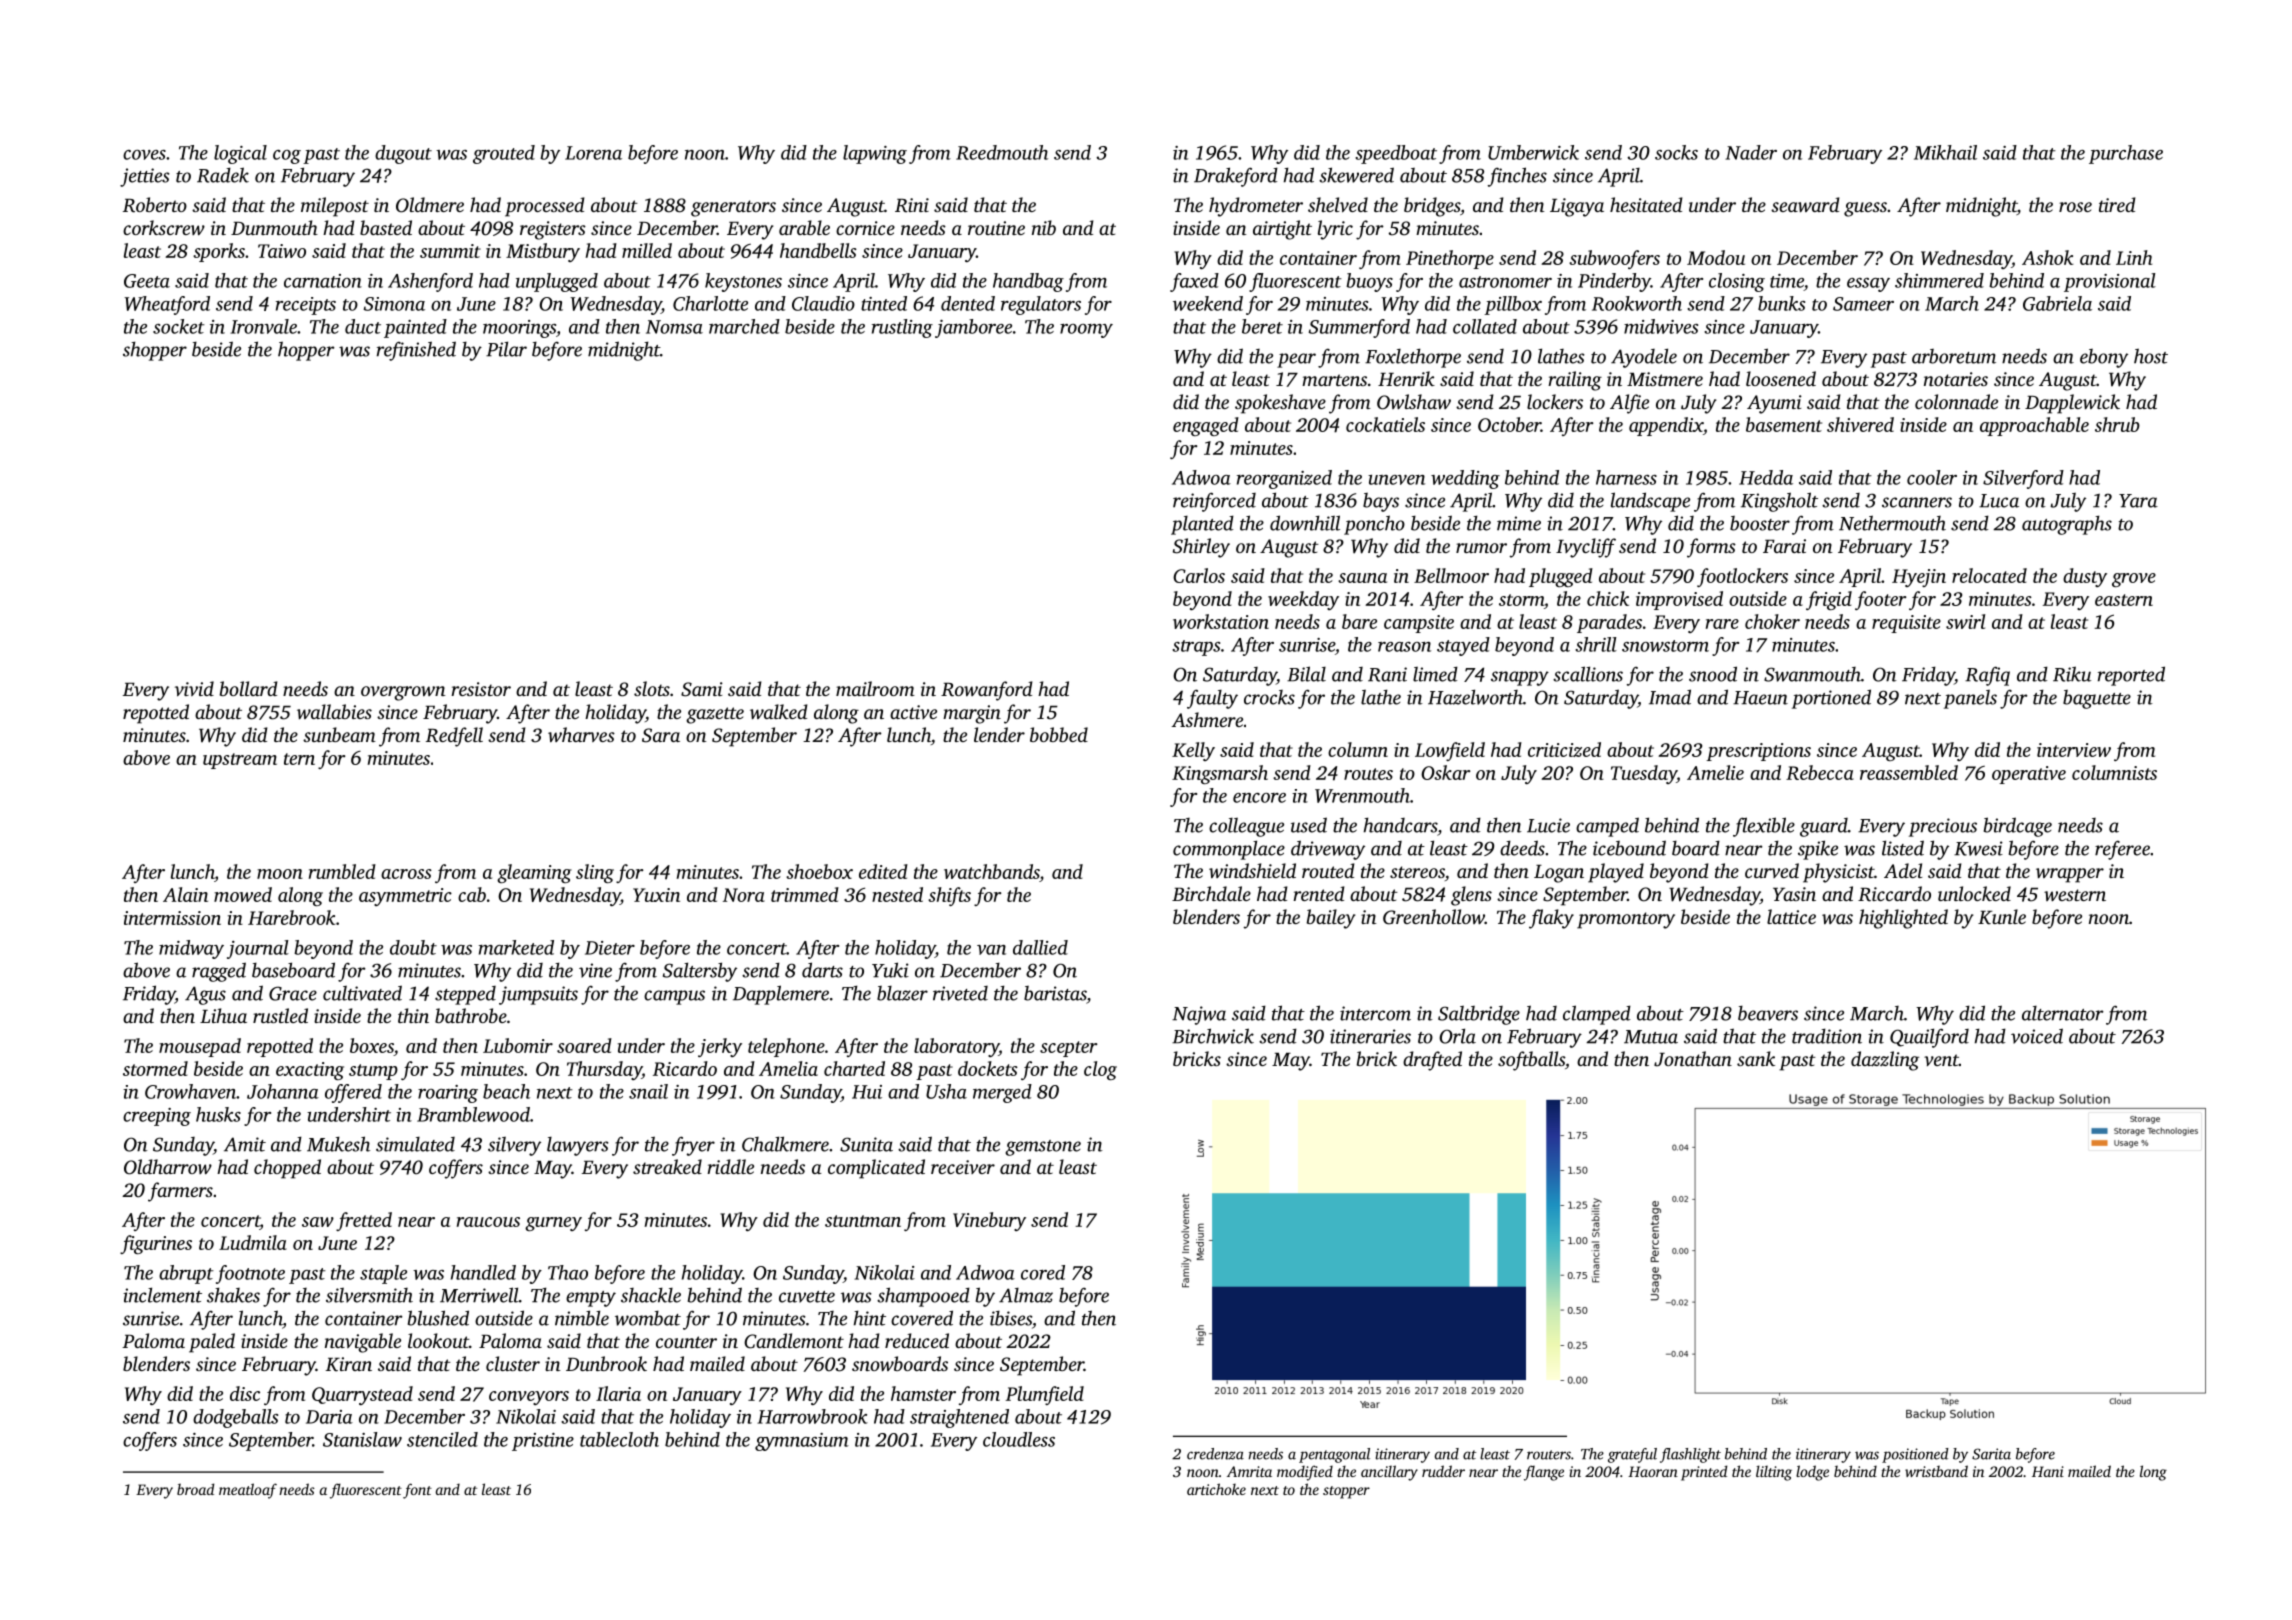 Image resolution: width=2292 pixels, height=1620 pixels. What do you see at coordinates (185, 894) in the screenshot?
I see `Alain` at bounding box center [185, 894].
